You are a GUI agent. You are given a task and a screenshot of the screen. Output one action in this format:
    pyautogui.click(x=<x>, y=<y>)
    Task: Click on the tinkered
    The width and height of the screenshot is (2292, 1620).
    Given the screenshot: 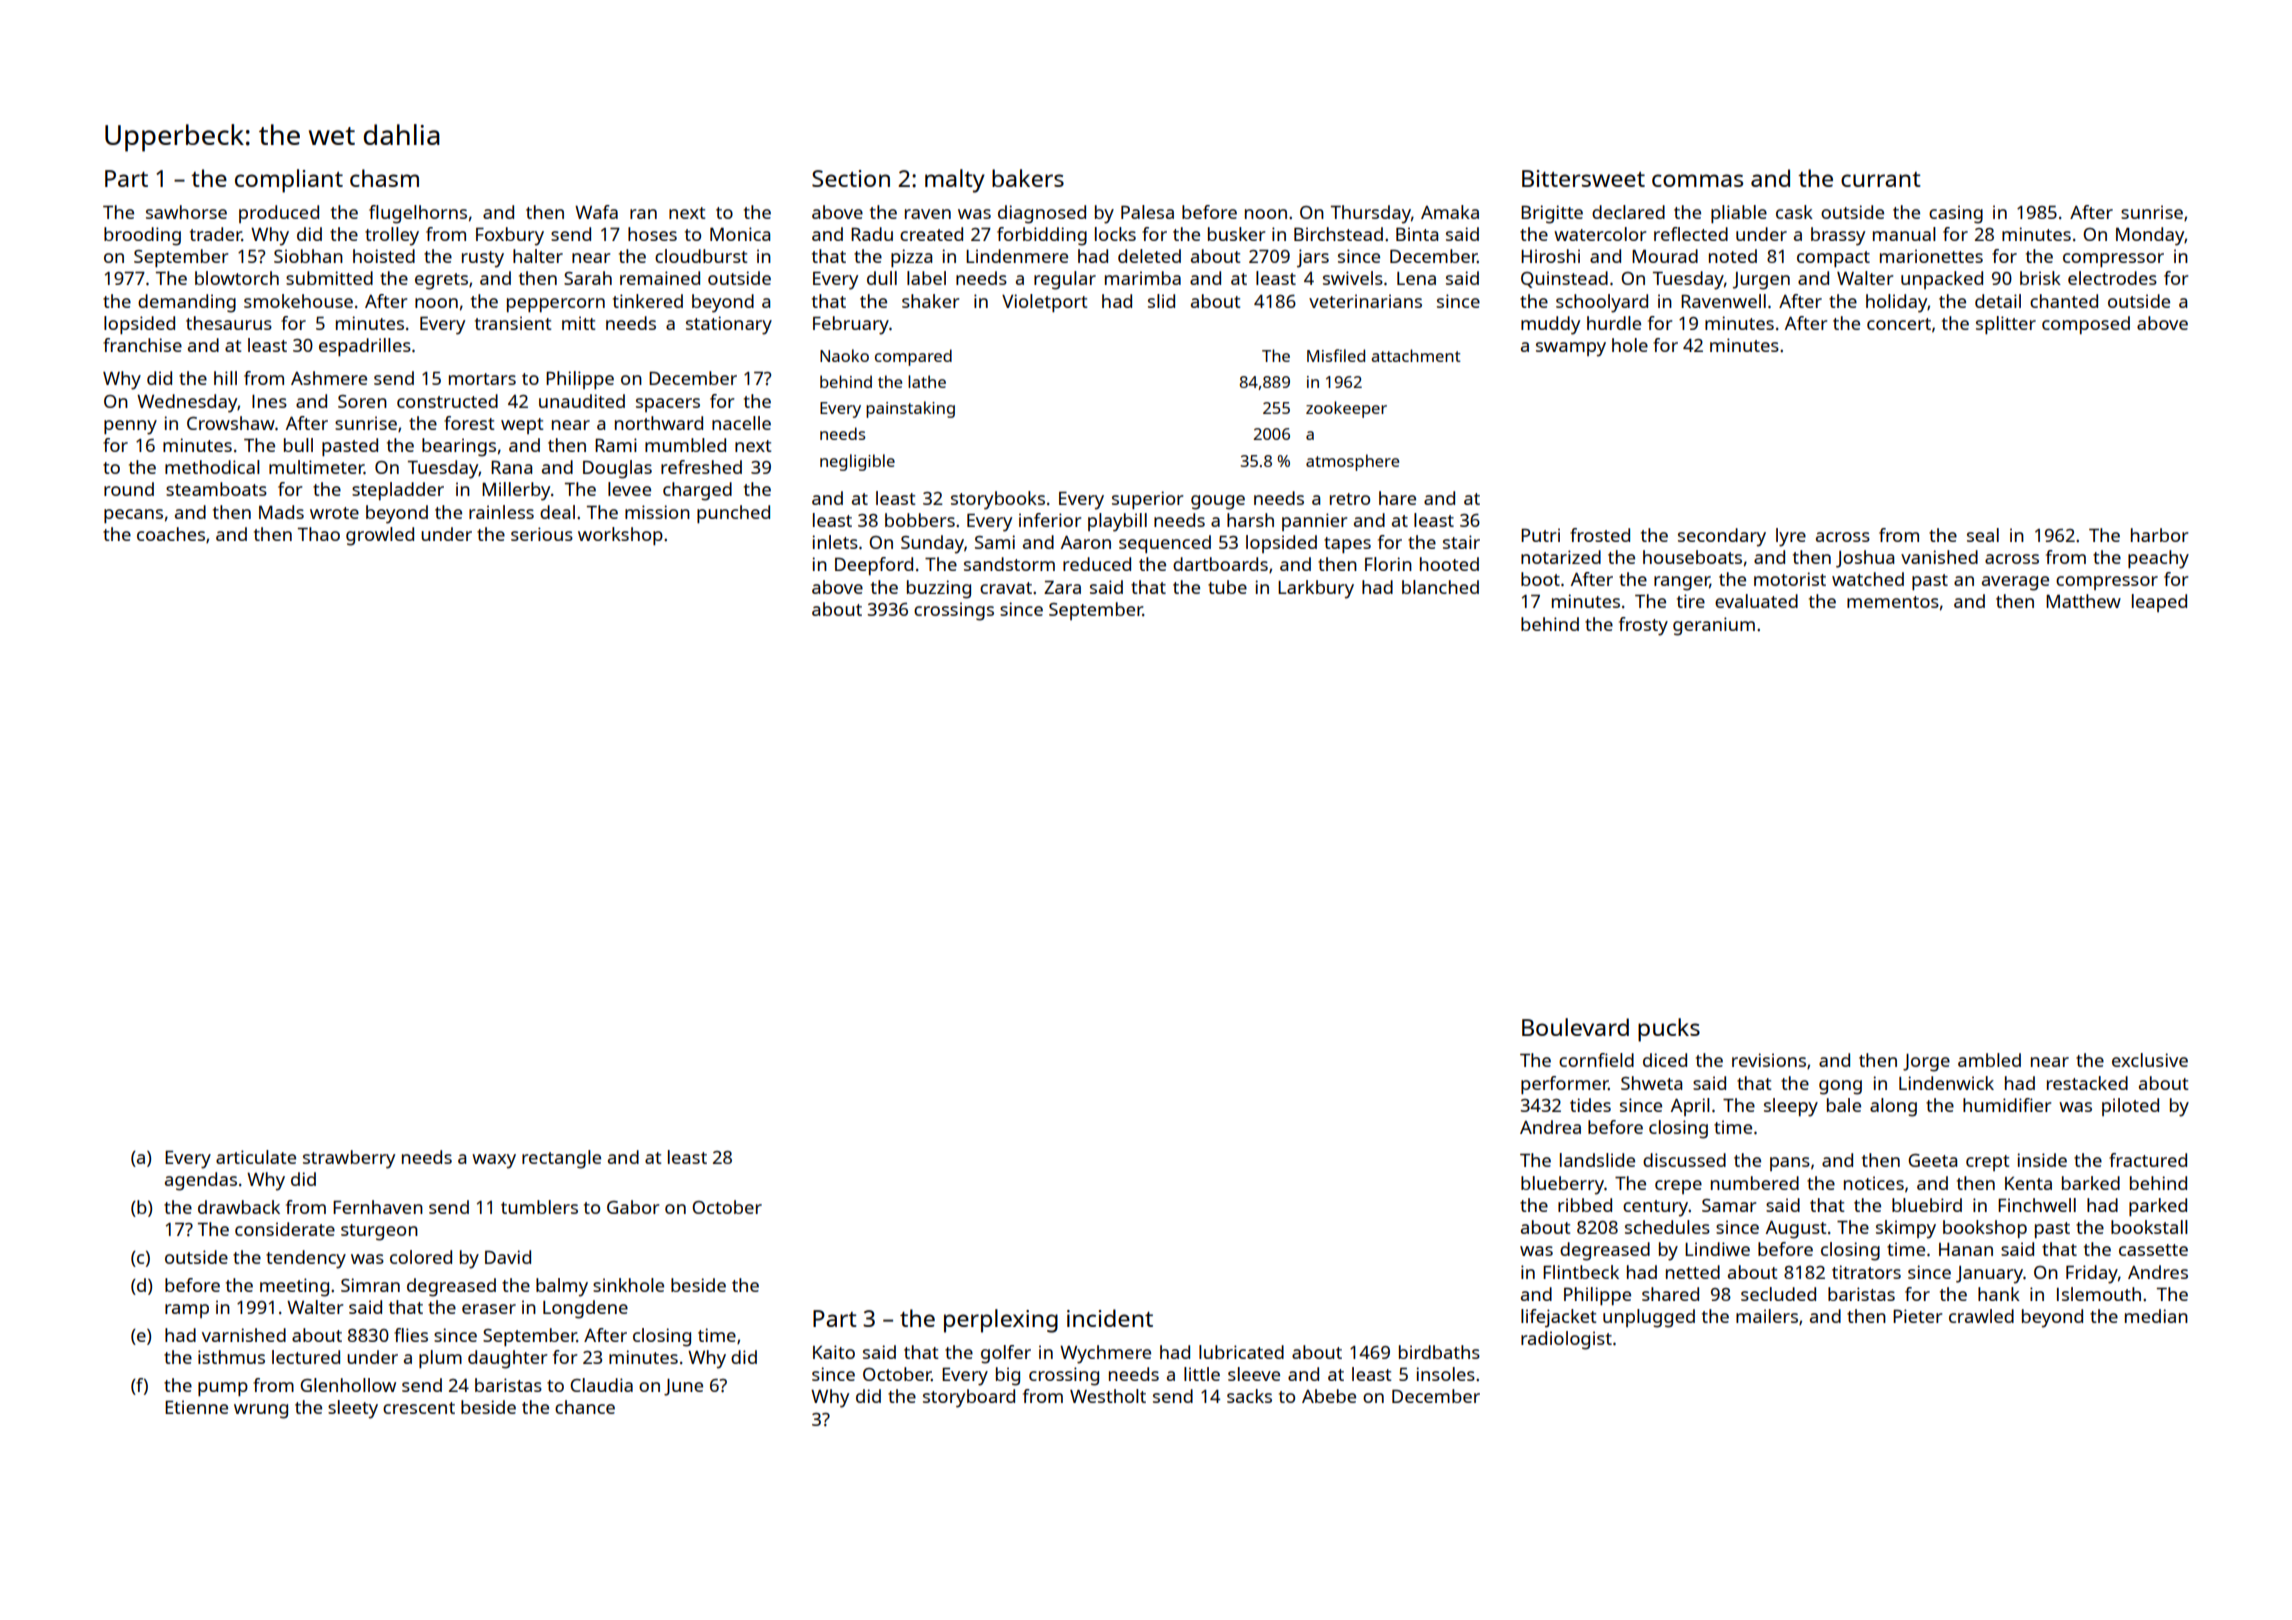 What is the action you would take?
    pyautogui.click(x=648, y=301)
